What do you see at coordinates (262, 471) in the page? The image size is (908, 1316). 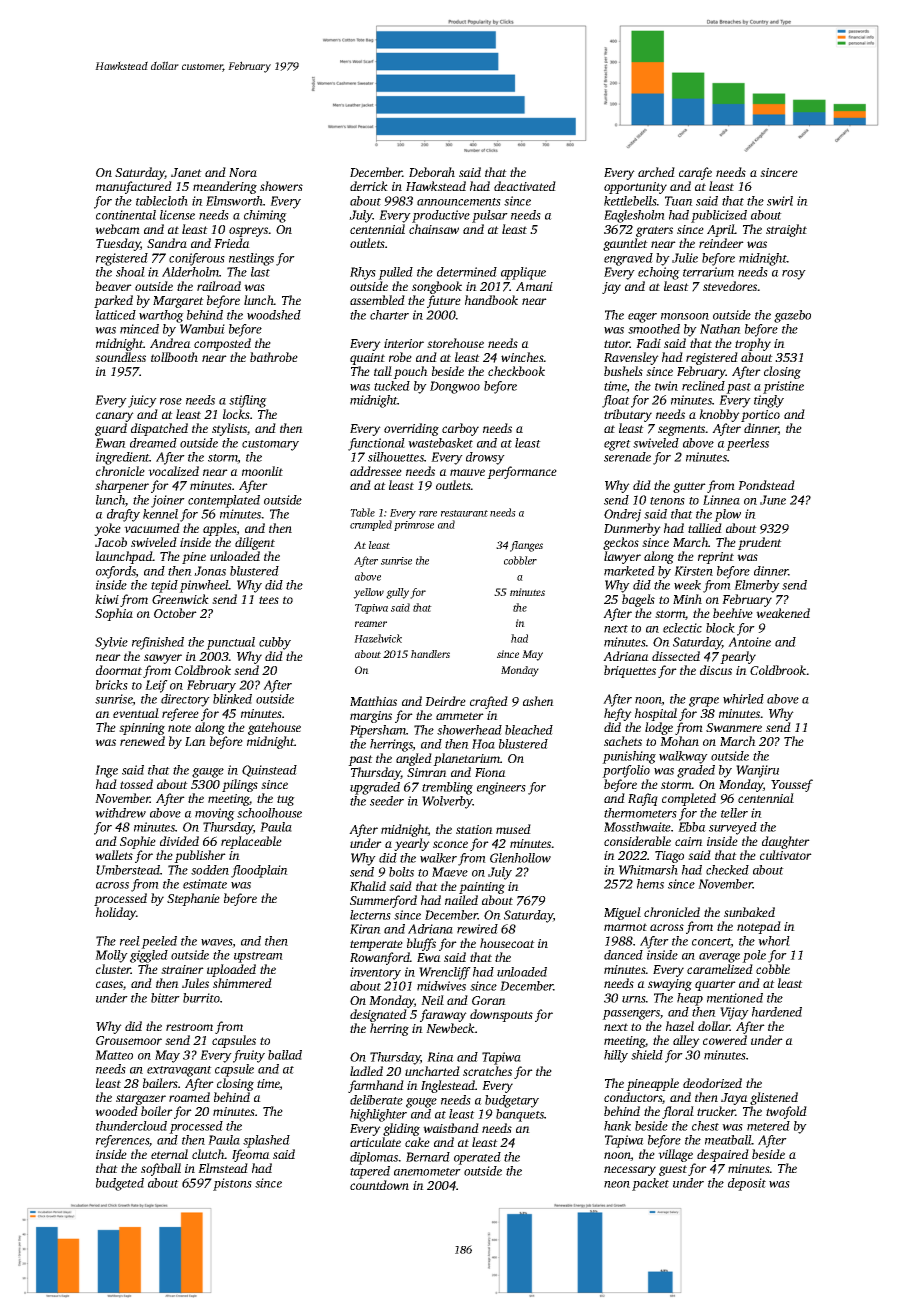 I see `moonlit` at bounding box center [262, 471].
